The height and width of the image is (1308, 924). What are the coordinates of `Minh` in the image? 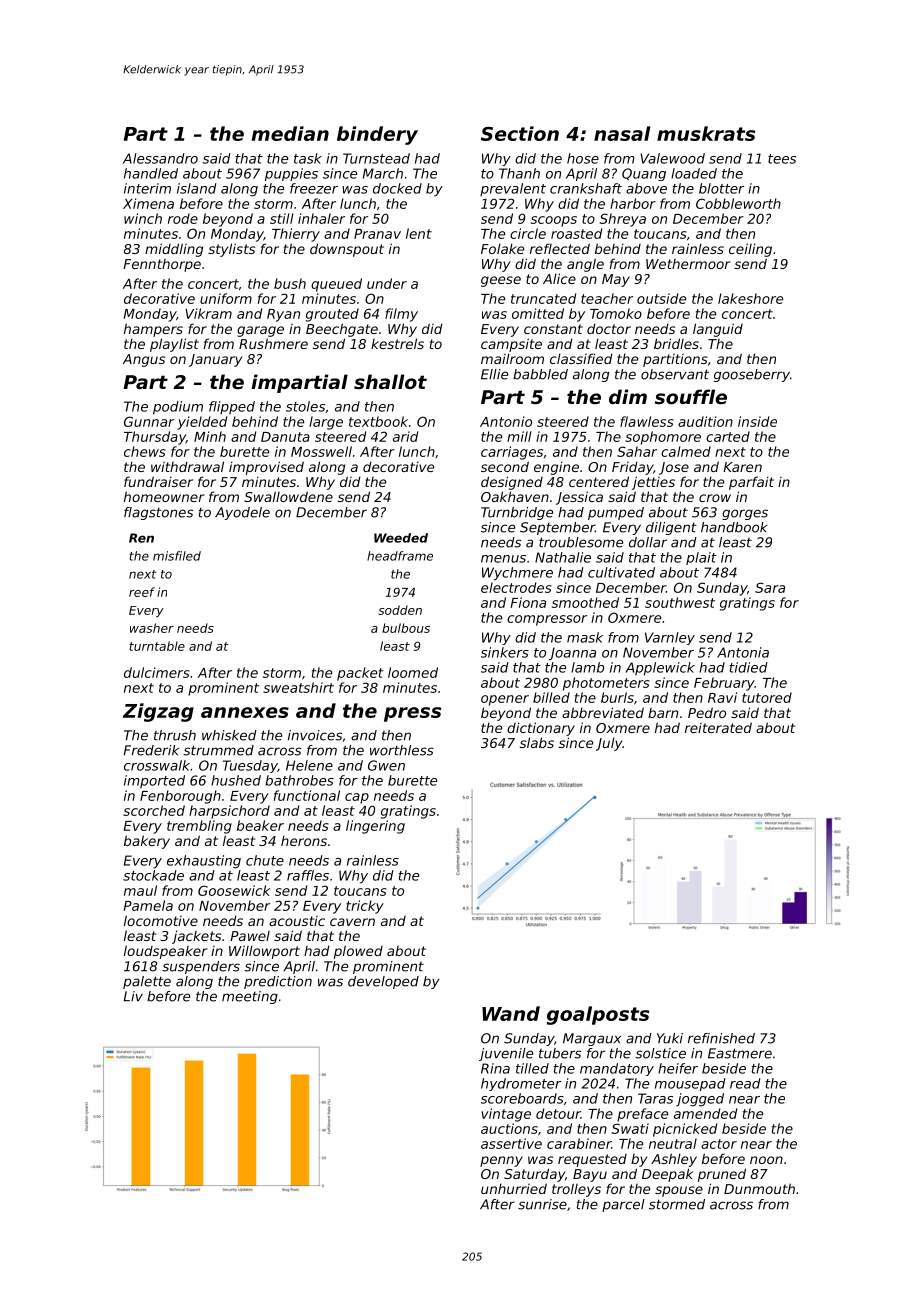 It's located at (210, 436).
